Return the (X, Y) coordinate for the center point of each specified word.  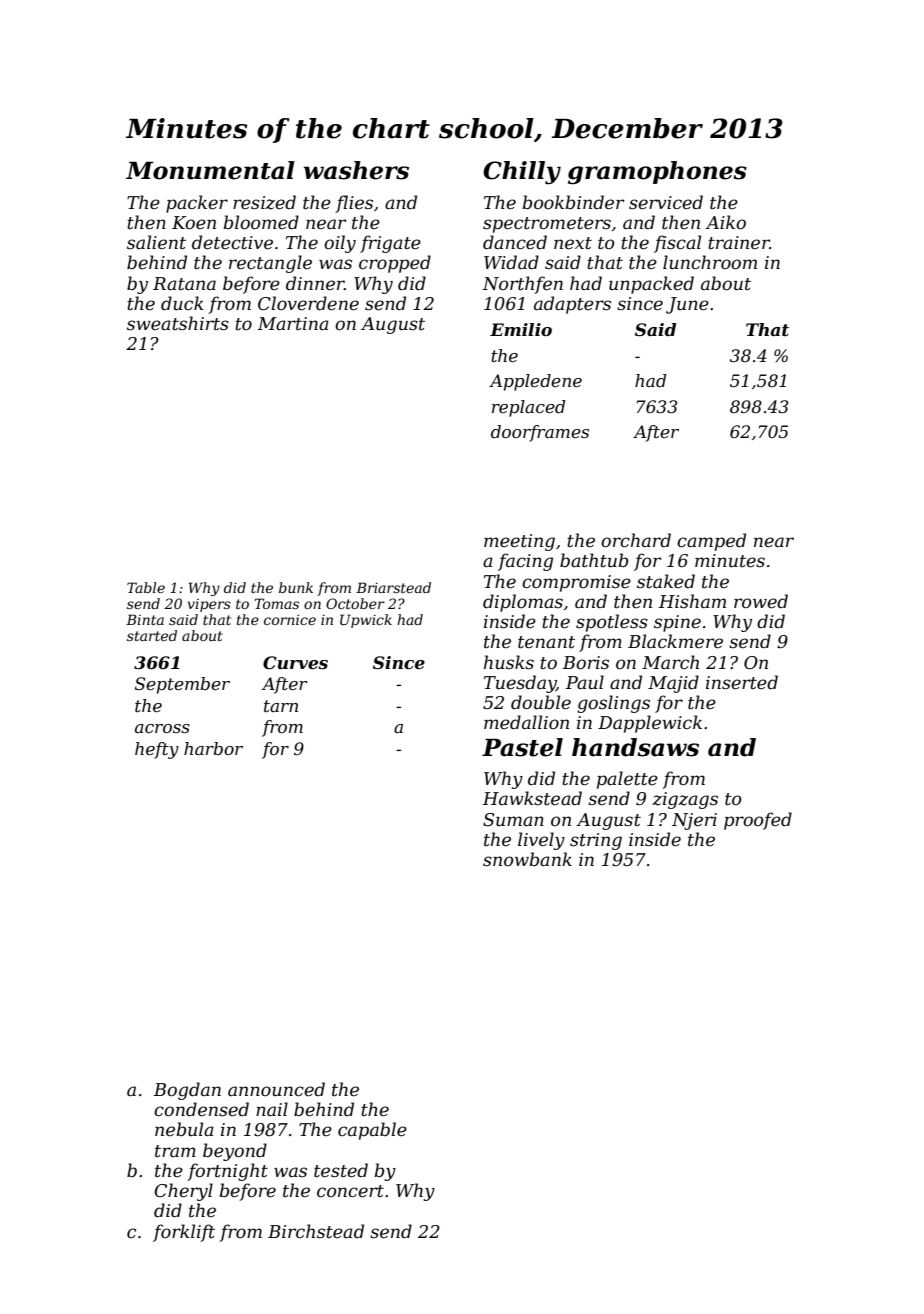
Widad (511, 262)
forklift (184, 1233)
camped (711, 542)
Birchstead (316, 1231)
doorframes (540, 433)
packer (197, 204)
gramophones (657, 173)
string (596, 841)
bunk (296, 587)
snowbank (527, 859)
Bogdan (187, 1091)
